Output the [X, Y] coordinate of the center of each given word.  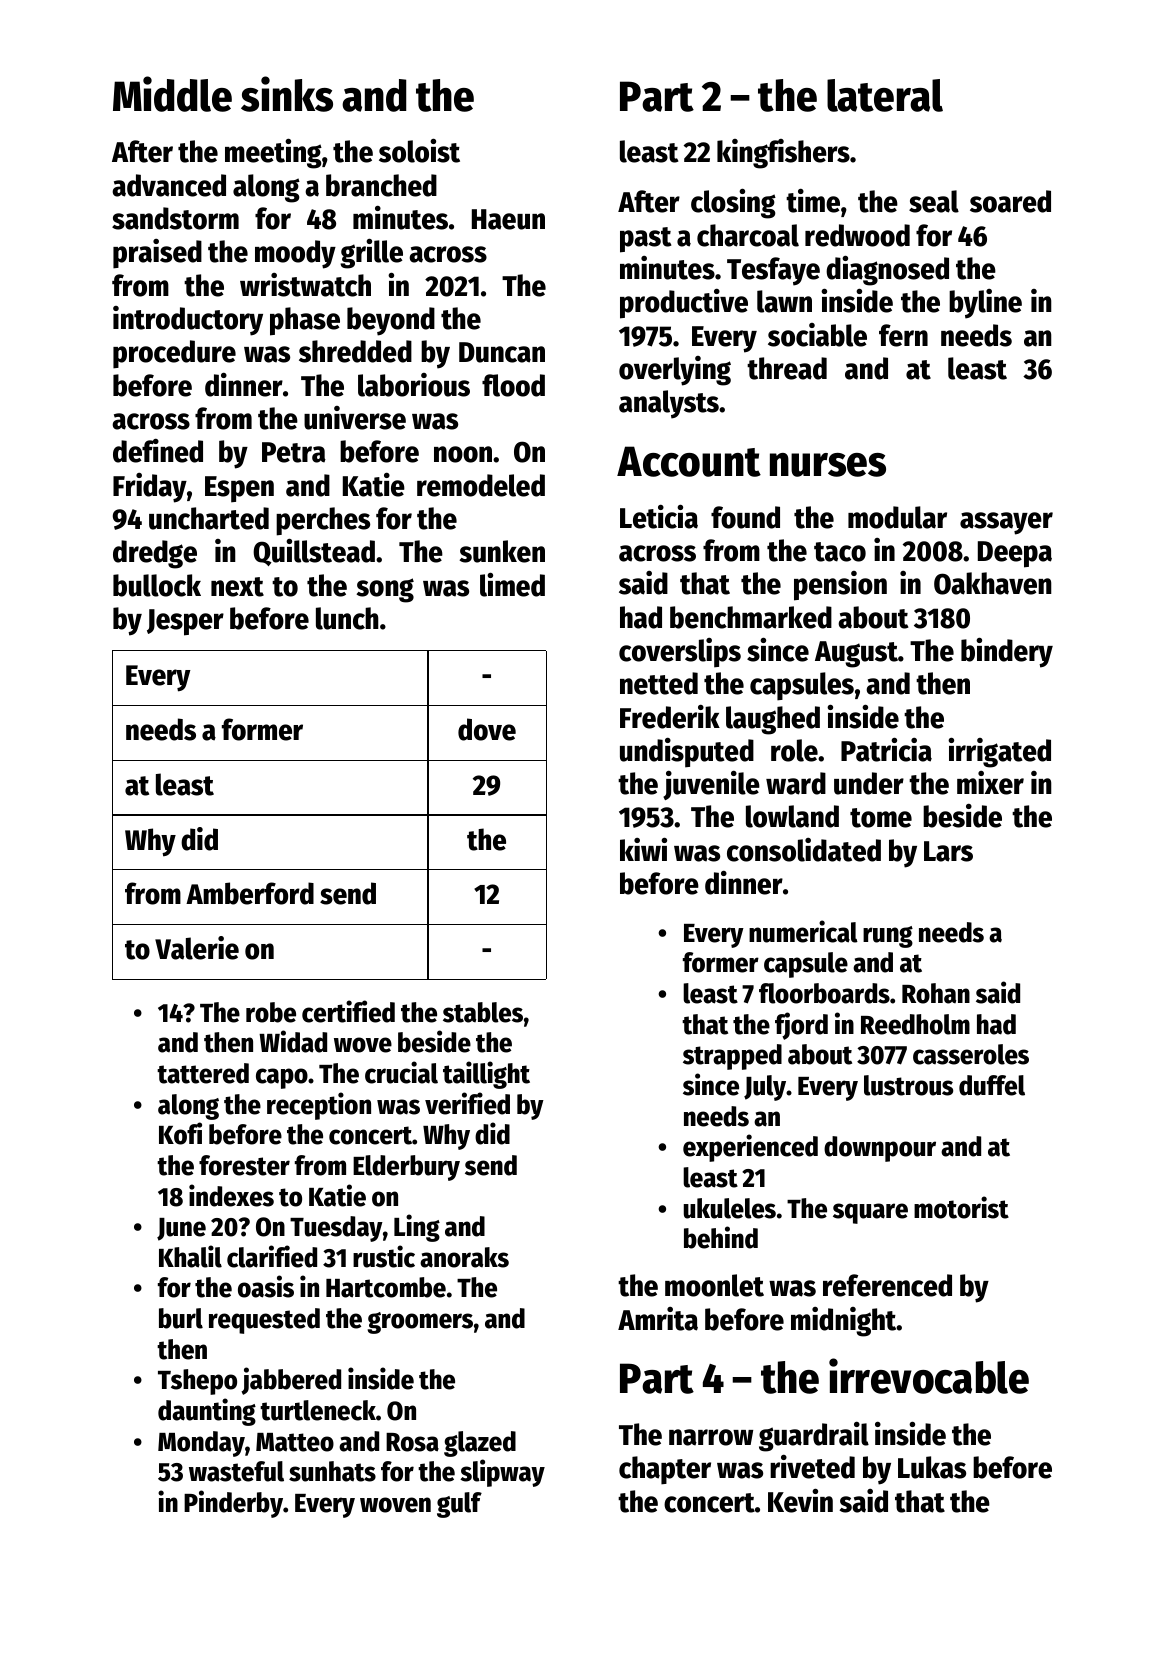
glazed [480, 1444]
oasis [266, 1286]
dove [487, 729]
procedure [174, 354]
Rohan [936, 993]
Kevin [800, 1500]
